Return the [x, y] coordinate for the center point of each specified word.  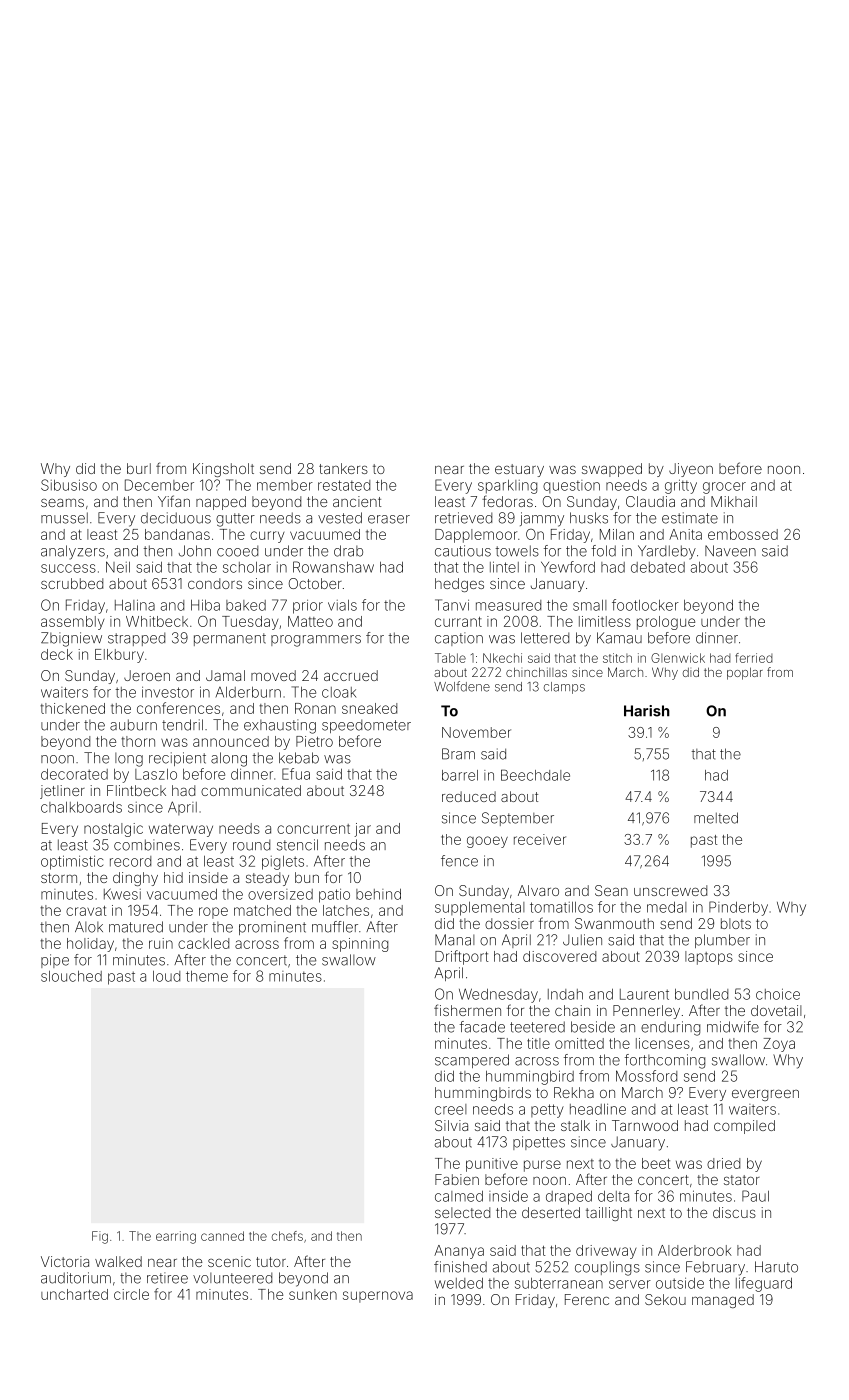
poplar [745, 673]
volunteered [232, 1278]
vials [342, 605]
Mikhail [734, 501]
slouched [71, 976]
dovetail [776, 1010]
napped [221, 503]
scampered [472, 1061]
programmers [316, 641]
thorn [138, 741]
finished [460, 1267]
